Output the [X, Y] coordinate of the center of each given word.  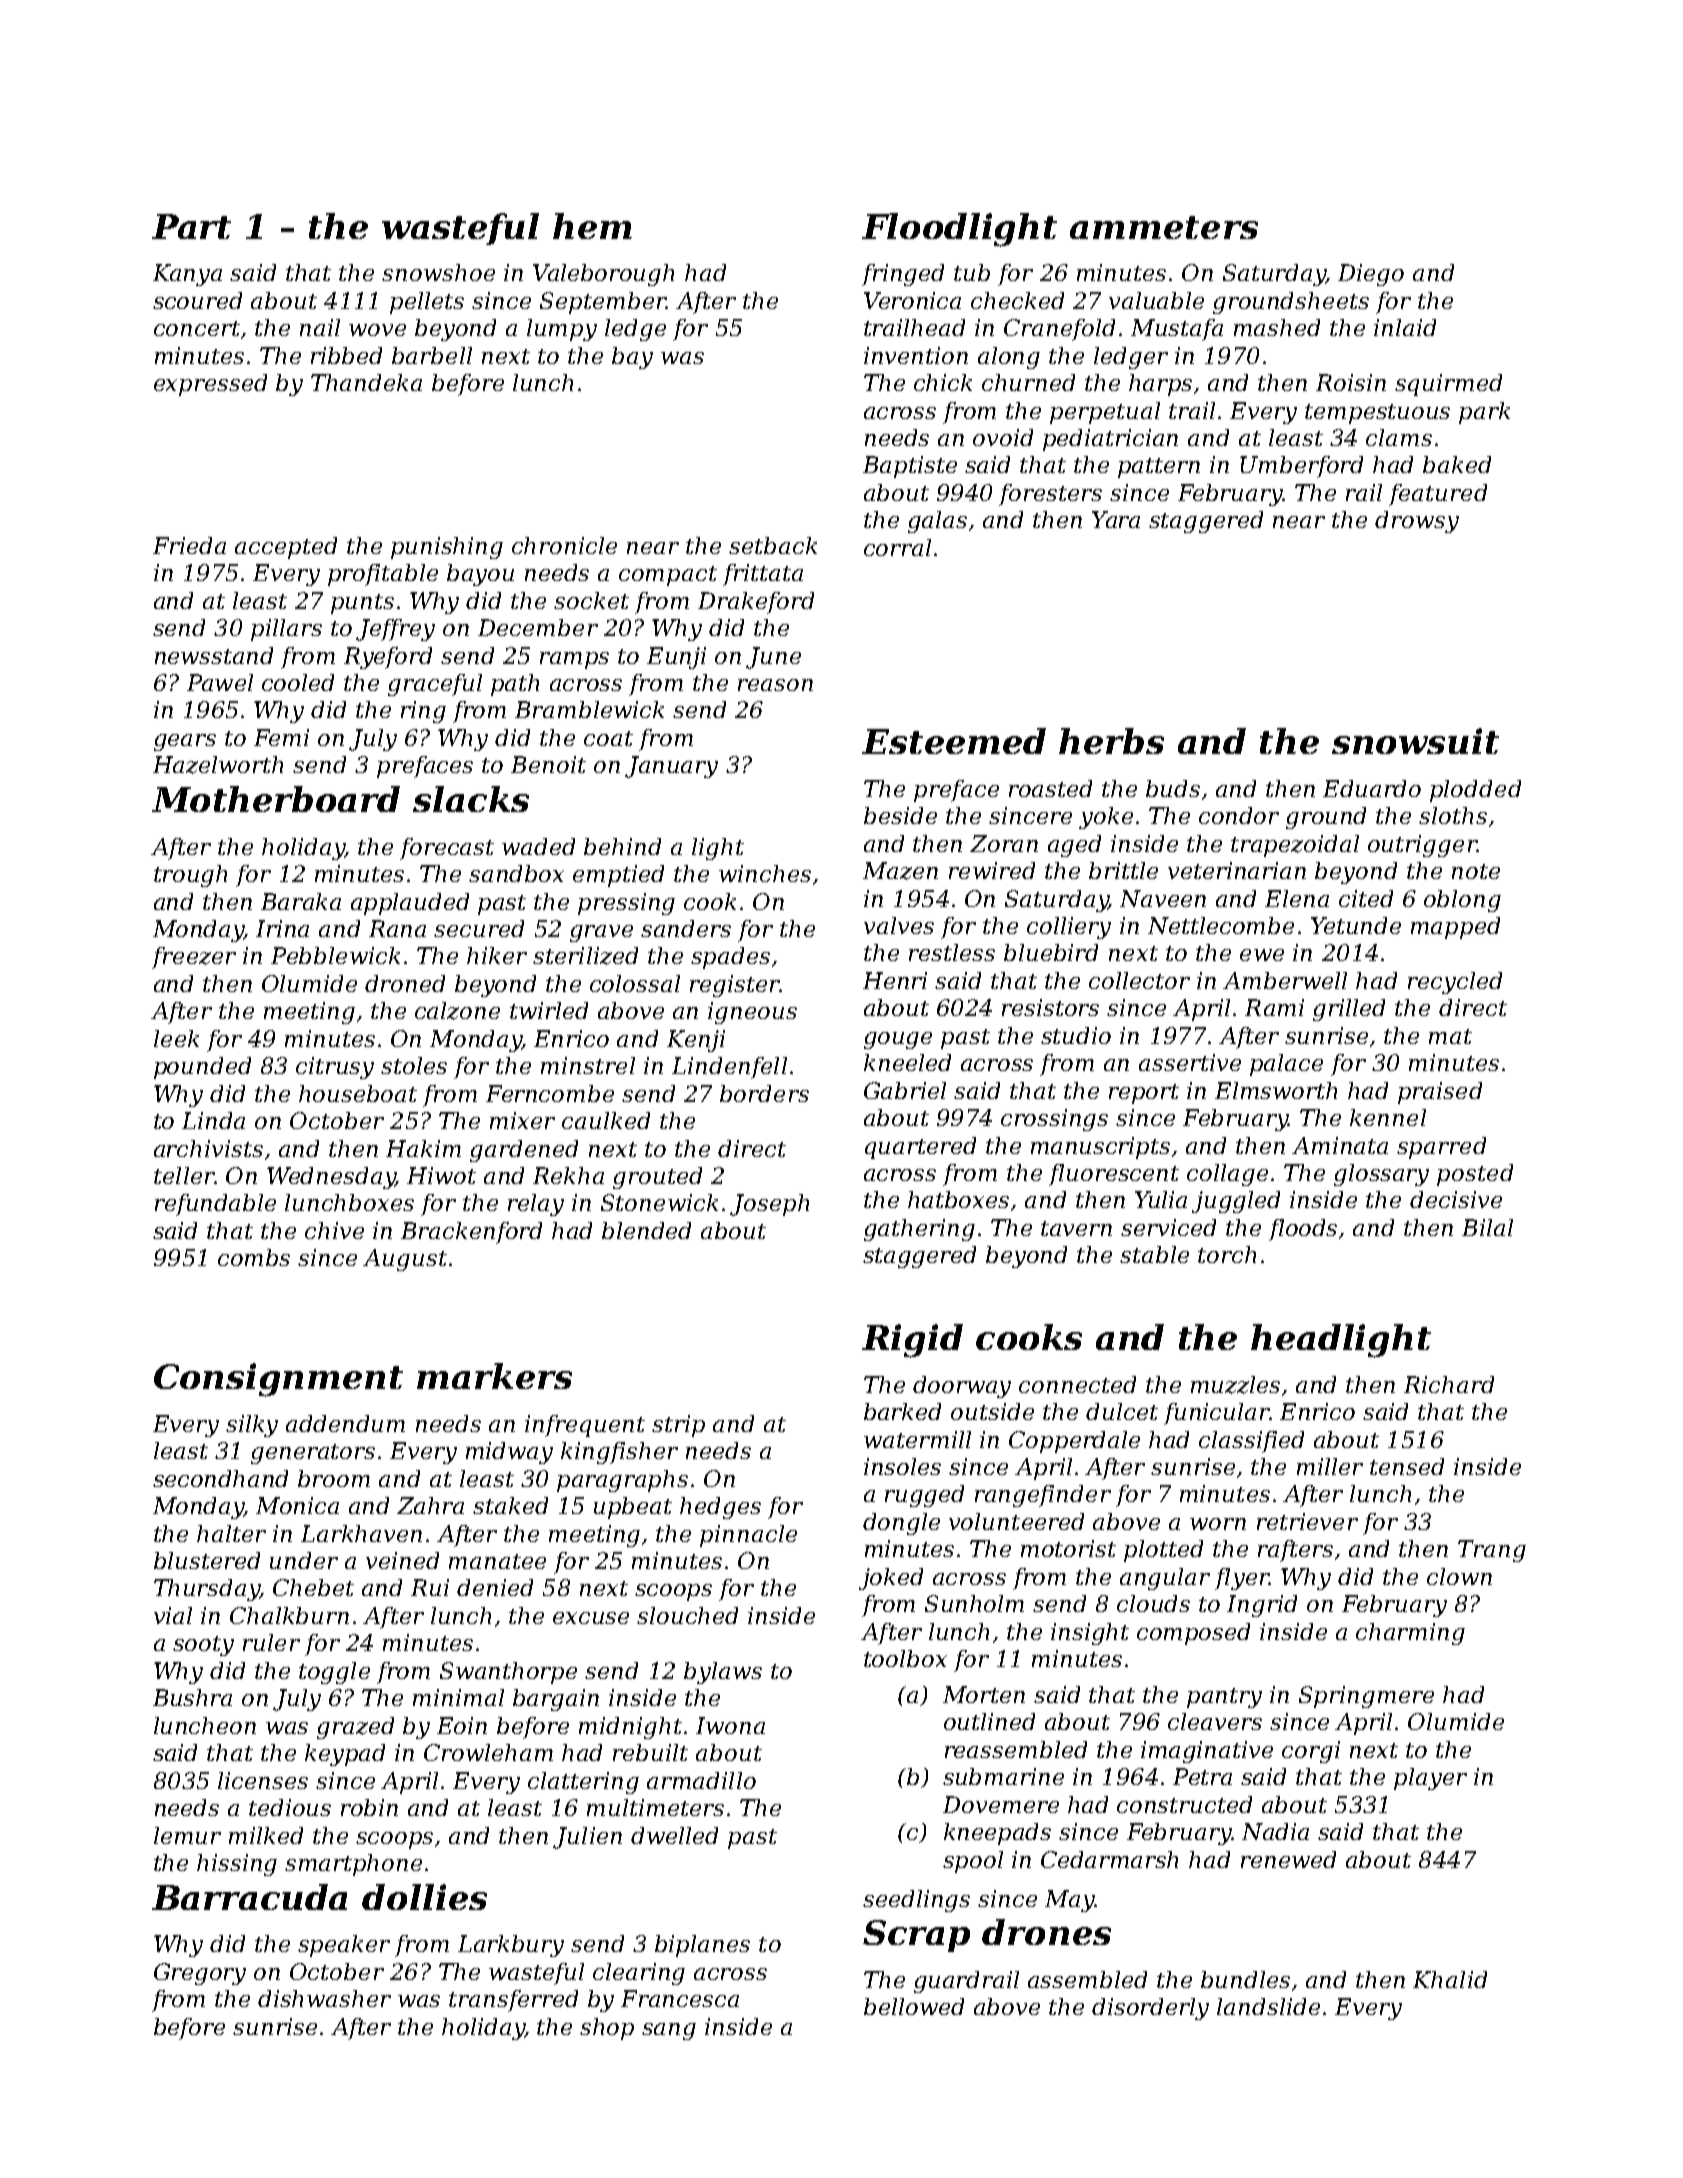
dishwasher [324, 1998]
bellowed [914, 2006]
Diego [1371, 275]
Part [191, 226]
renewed [1288, 1859]
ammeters [1164, 227]
